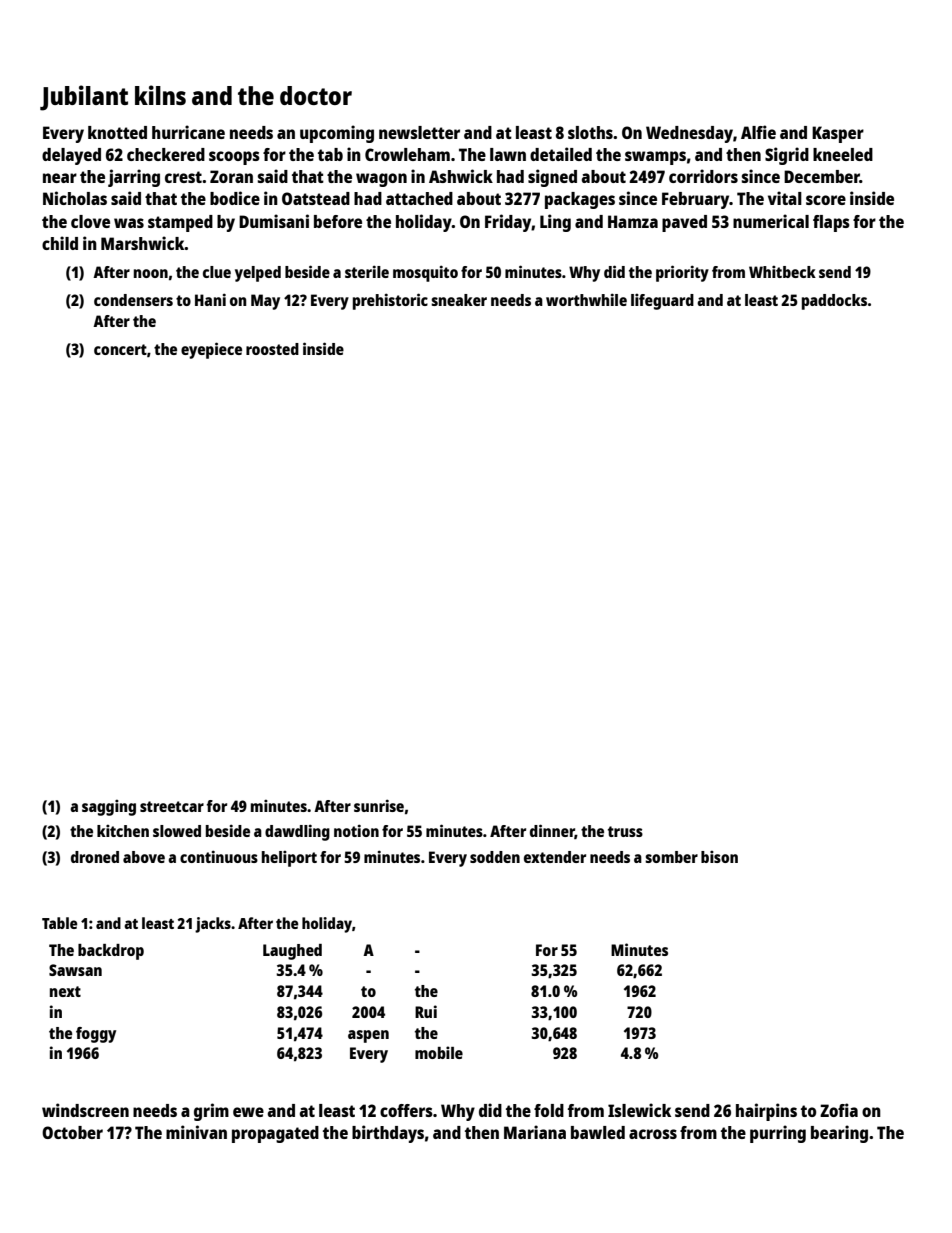 The width and height of the page is (952, 1233). What do you see at coordinates (719, 857) in the page?
I see `bison` at bounding box center [719, 857].
